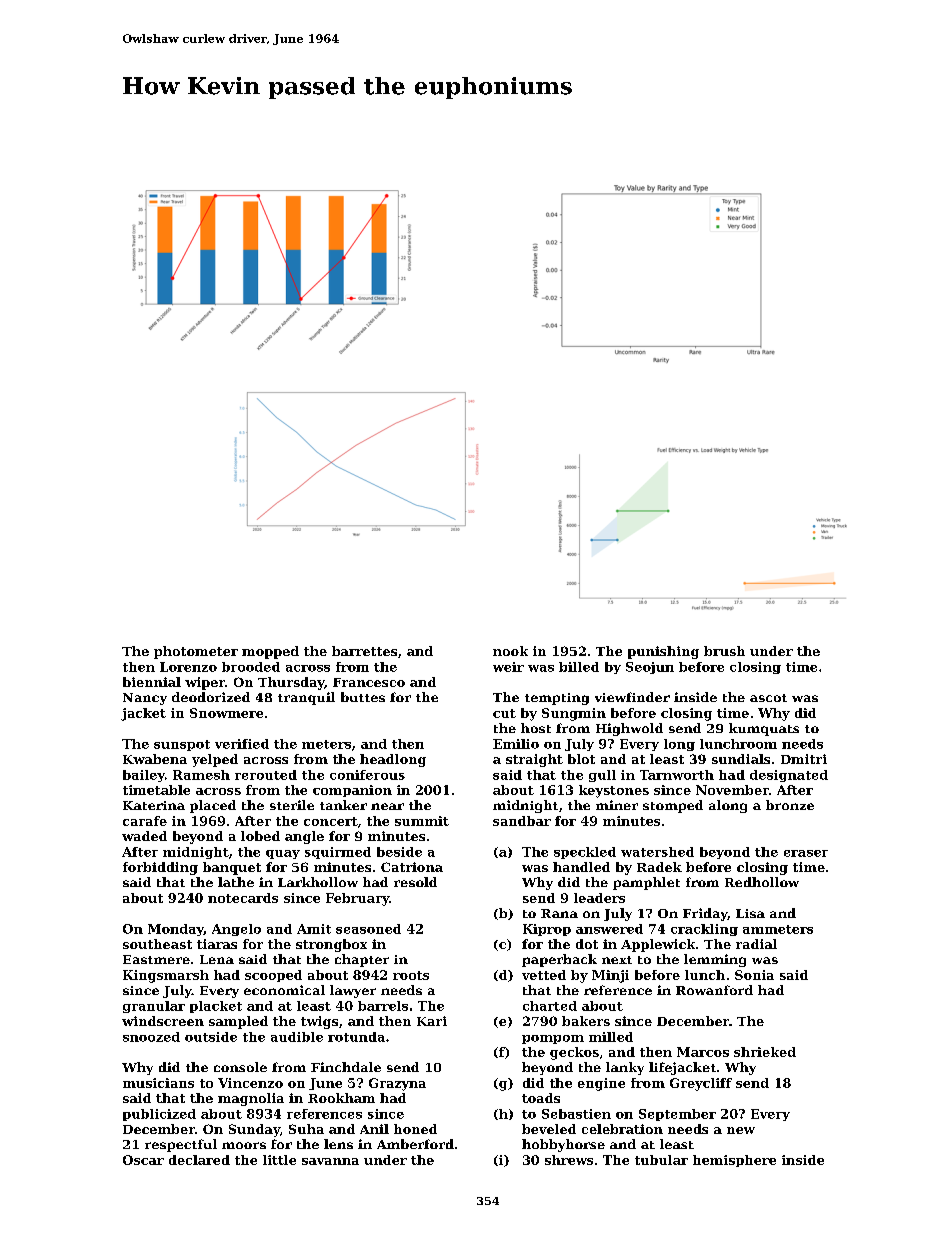 This screenshot has width=952, height=1233. What do you see at coordinates (629, 729) in the screenshot?
I see `Highwold` at bounding box center [629, 729].
